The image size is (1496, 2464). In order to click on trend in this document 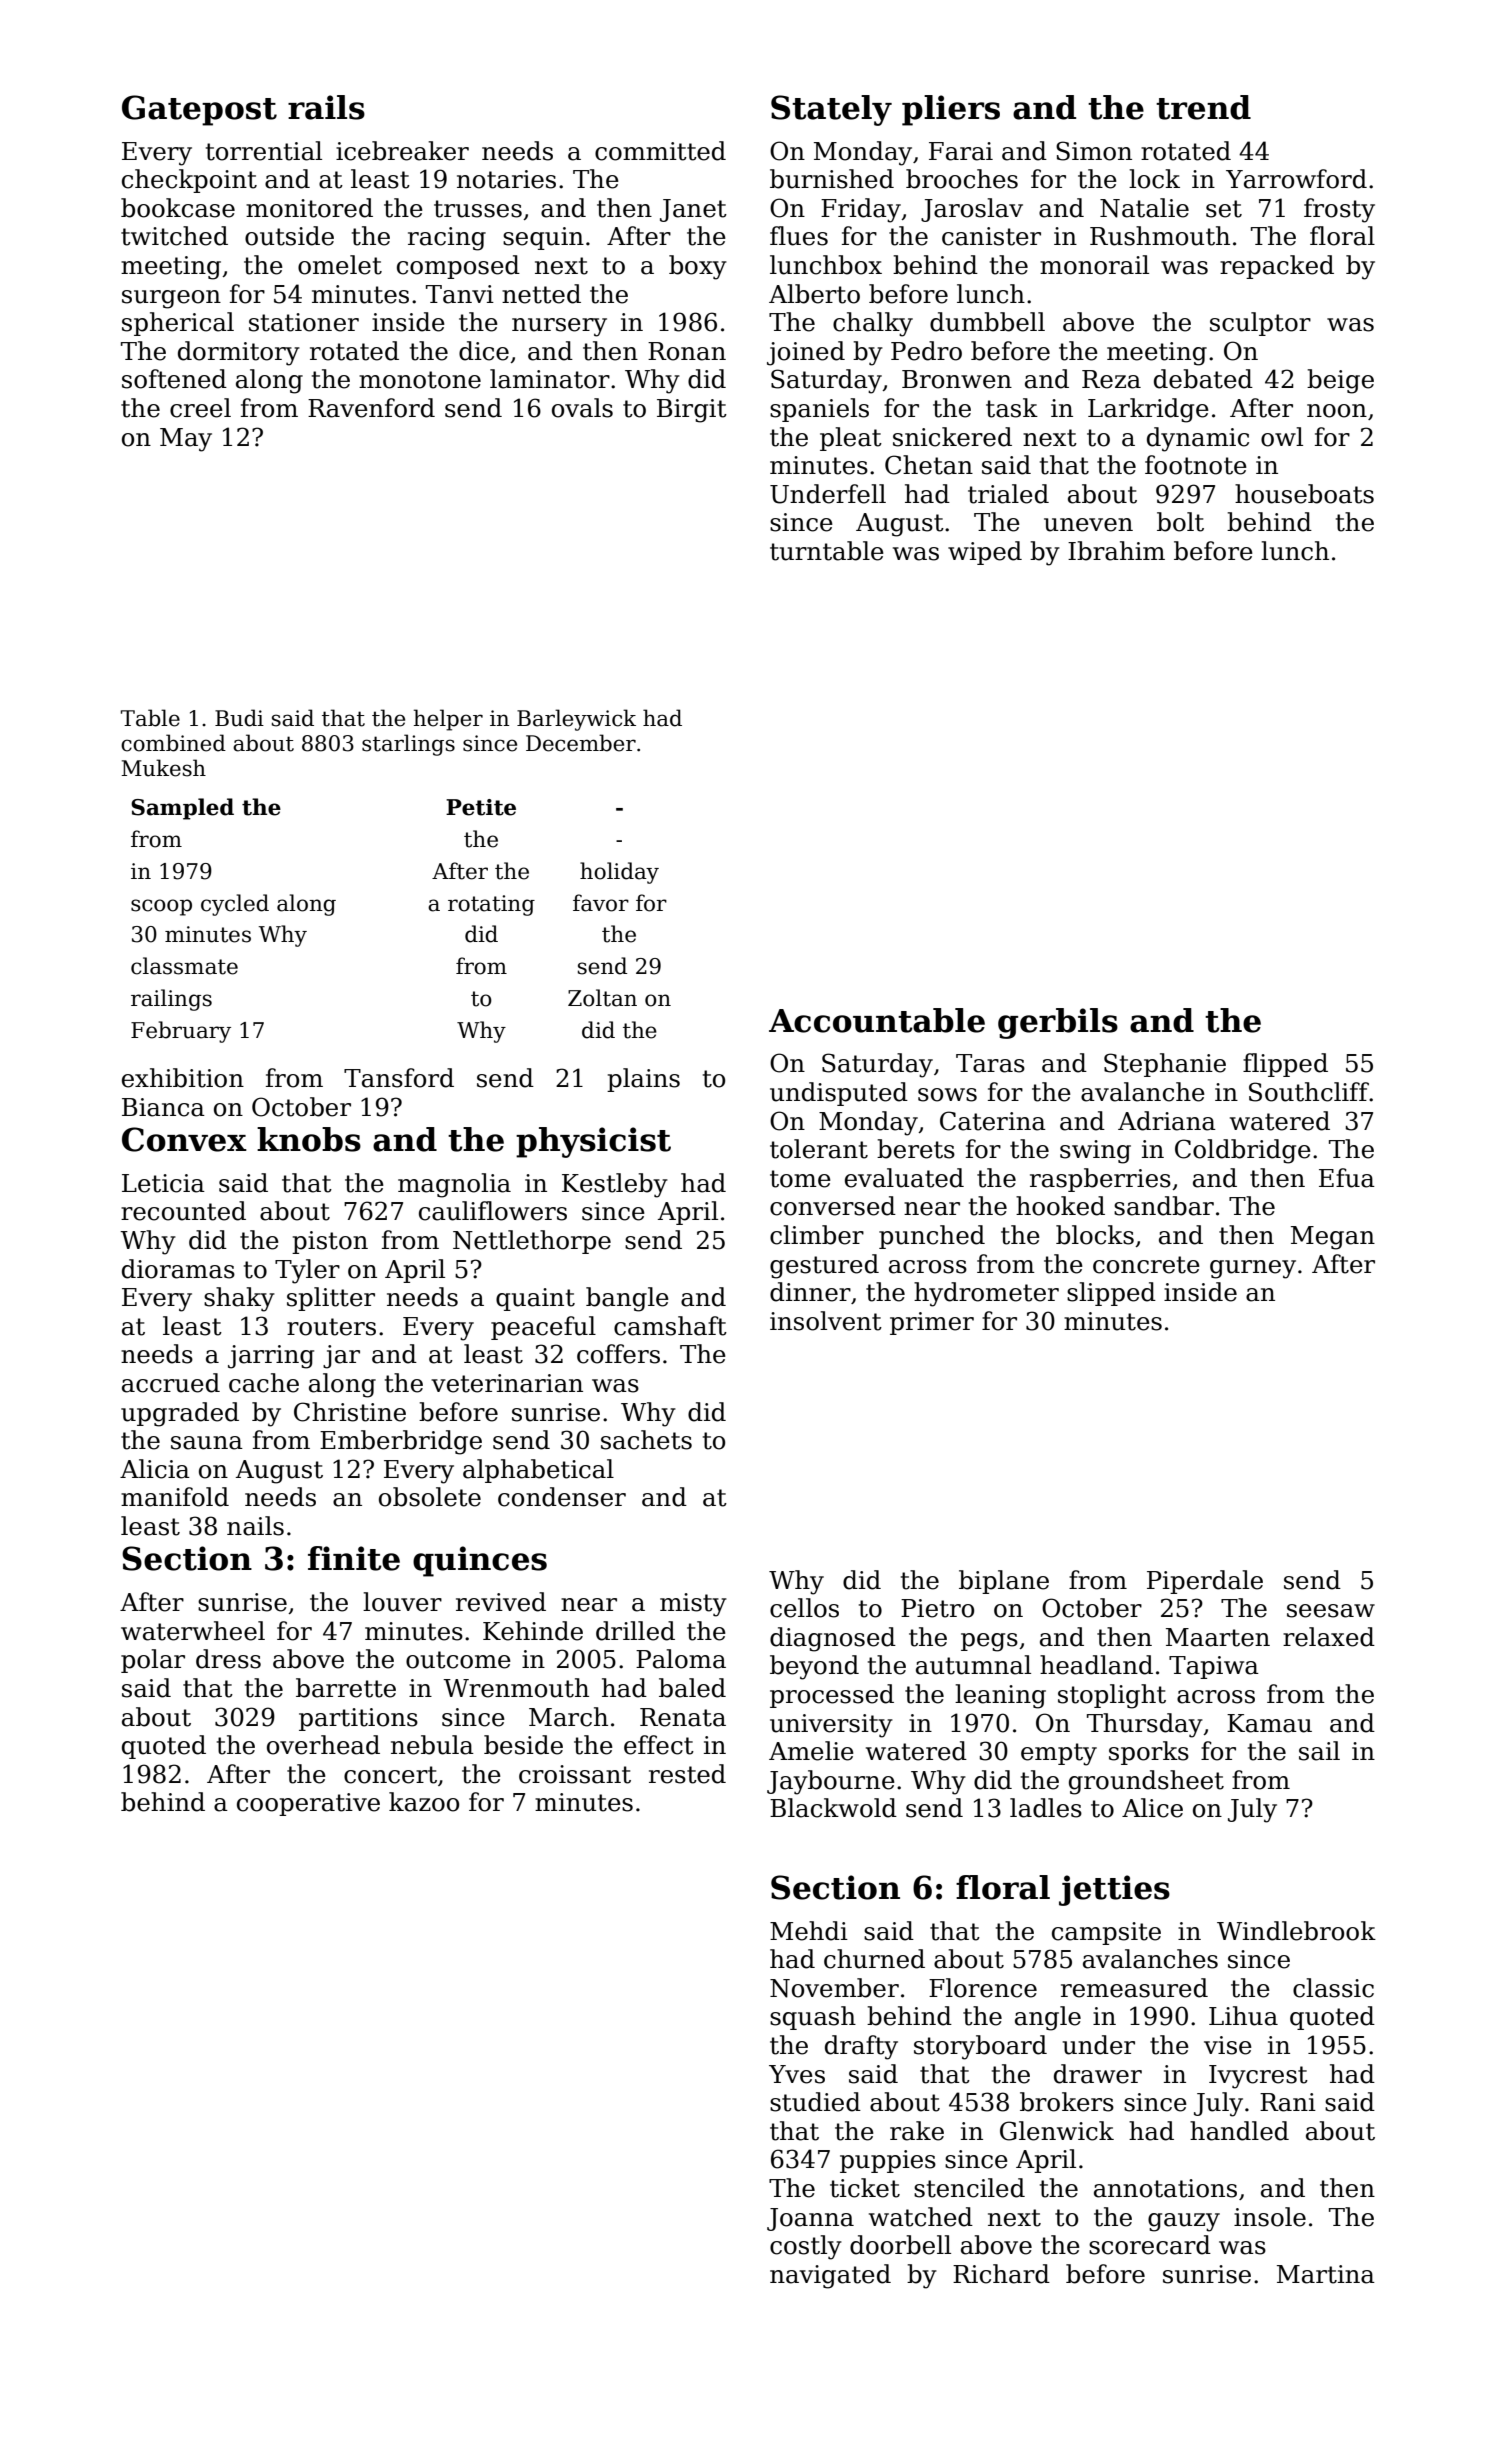, I will do `click(1203, 107)`.
